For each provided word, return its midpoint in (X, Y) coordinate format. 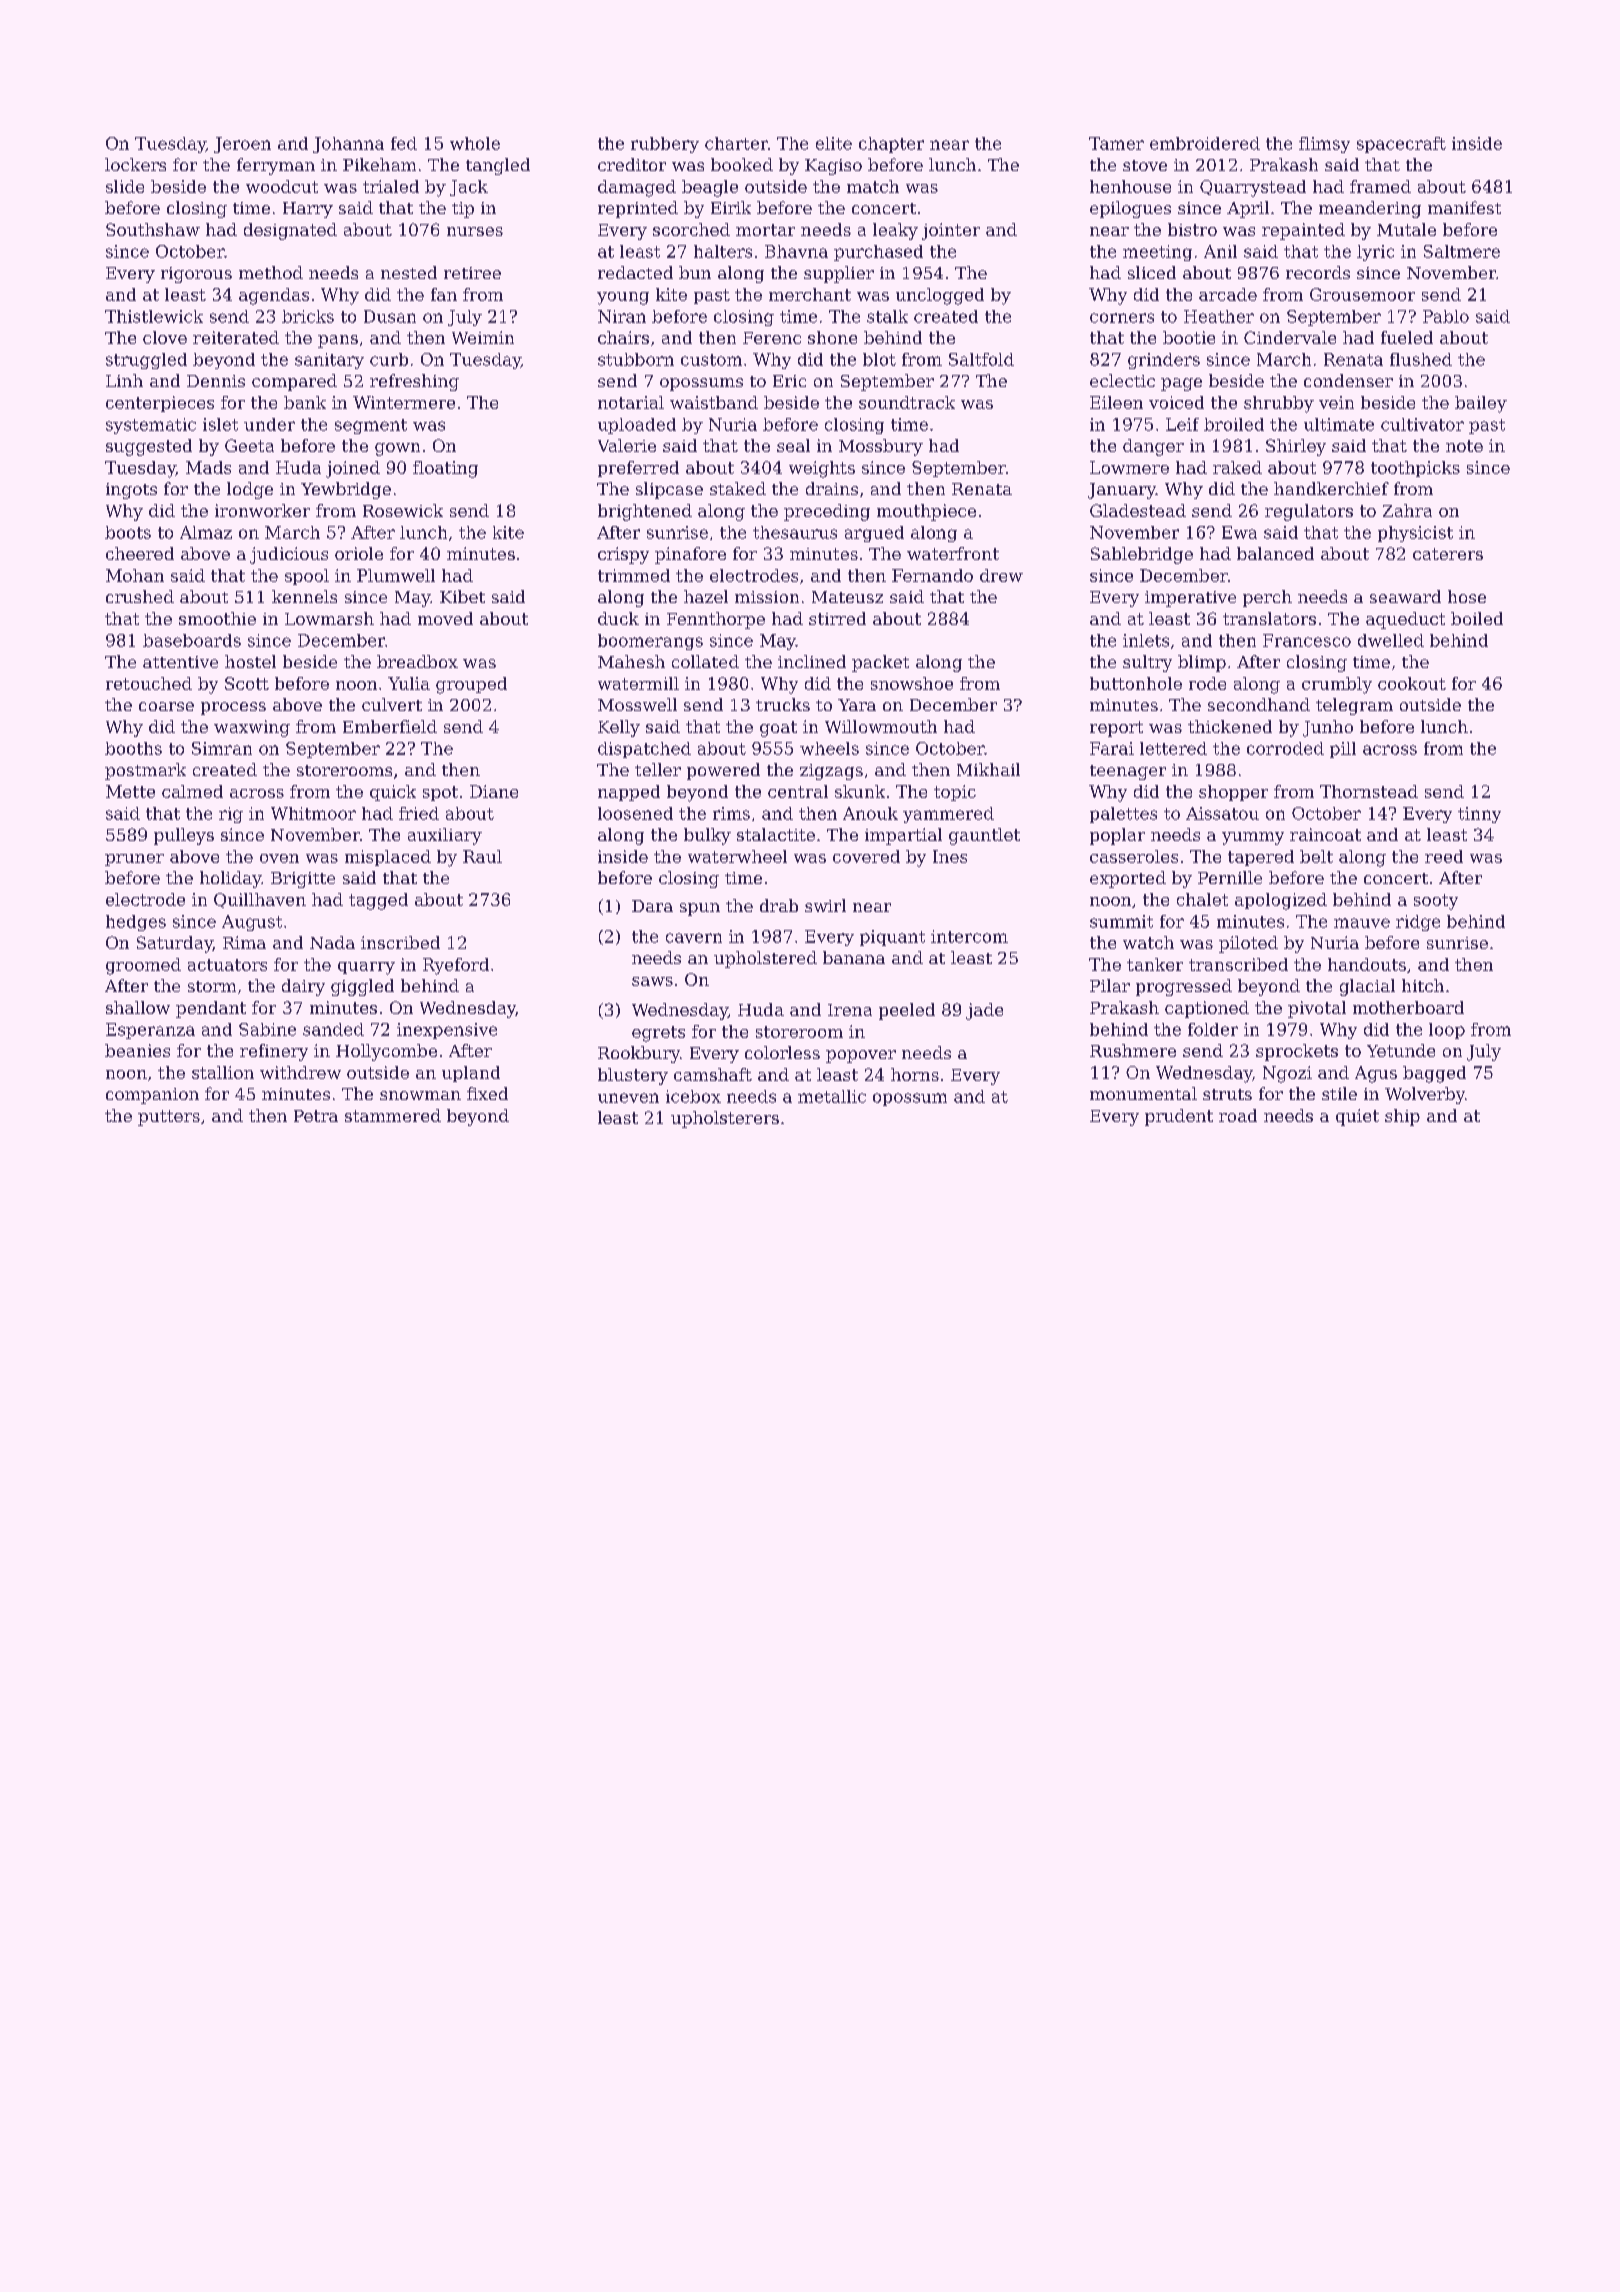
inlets (1146, 640)
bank (305, 402)
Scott (247, 683)
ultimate (1339, 424)
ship (1402, 1117)
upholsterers (725, 1119)
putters (169, 1118)
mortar (765, 230)
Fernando (932, 575)
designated (290, 231)
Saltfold (981, 359)
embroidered (1205, 143)
